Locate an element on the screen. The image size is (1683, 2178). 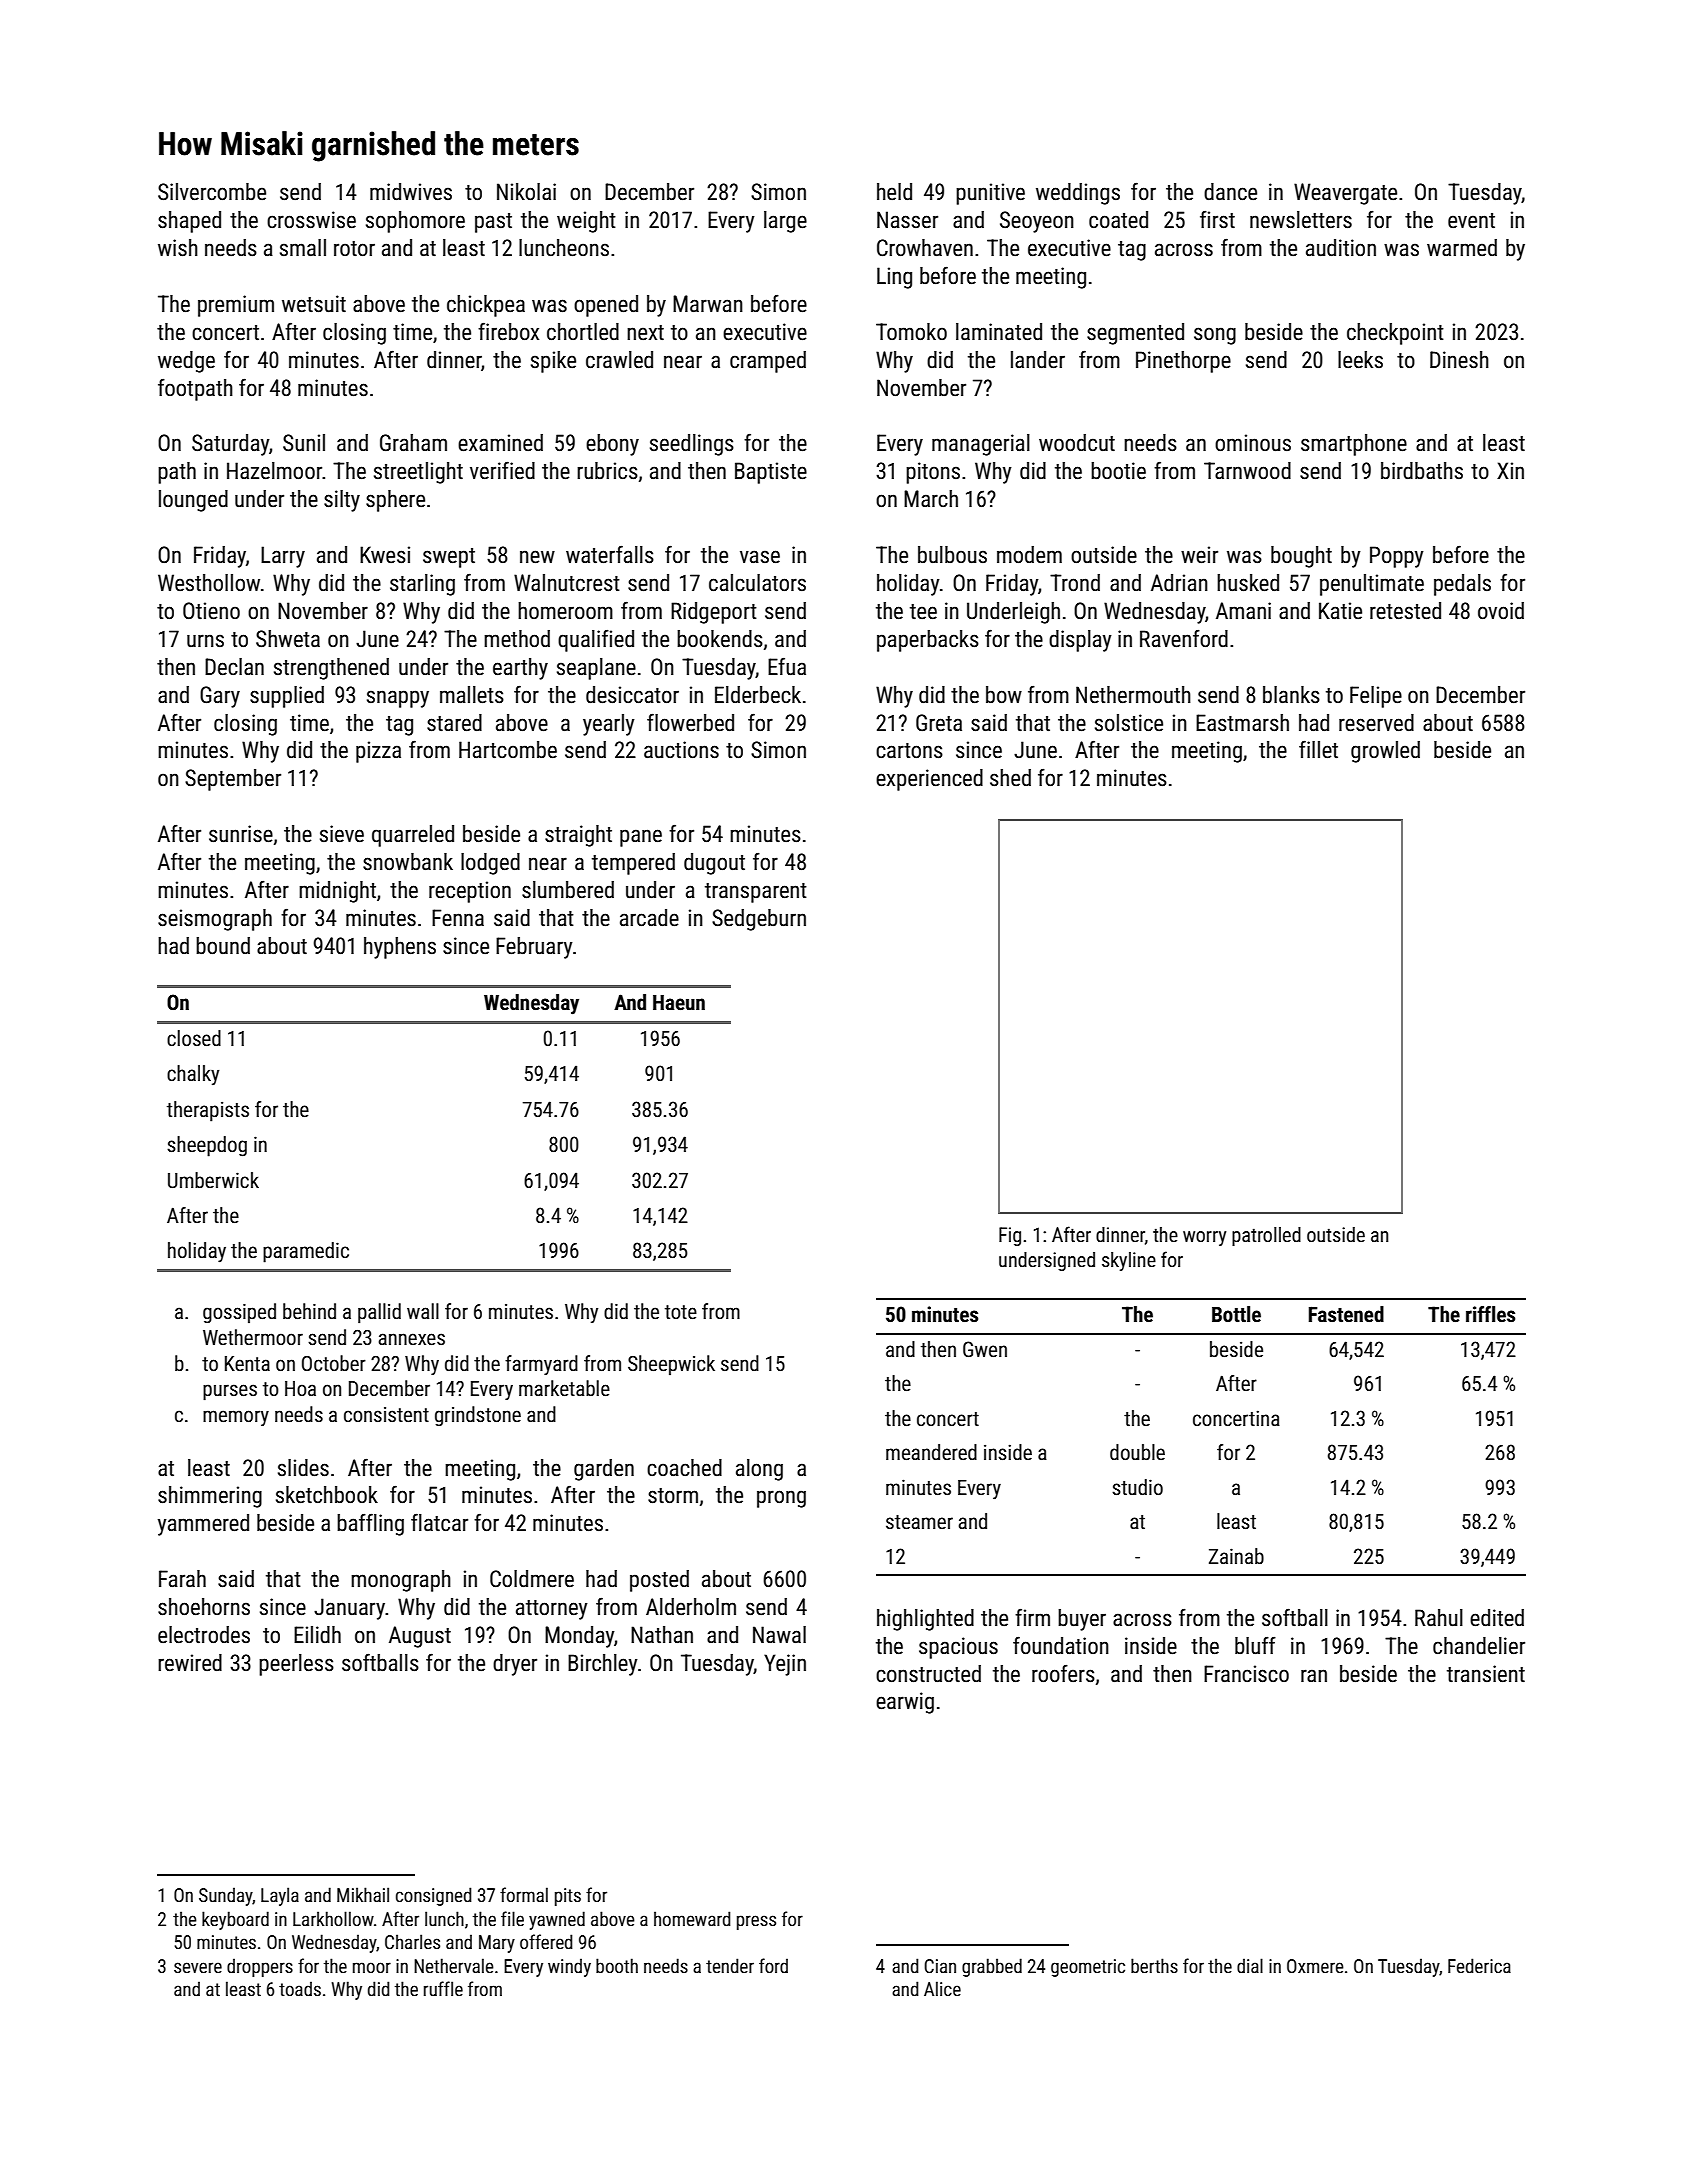
monograph is located at coordinates (401, 1581).
